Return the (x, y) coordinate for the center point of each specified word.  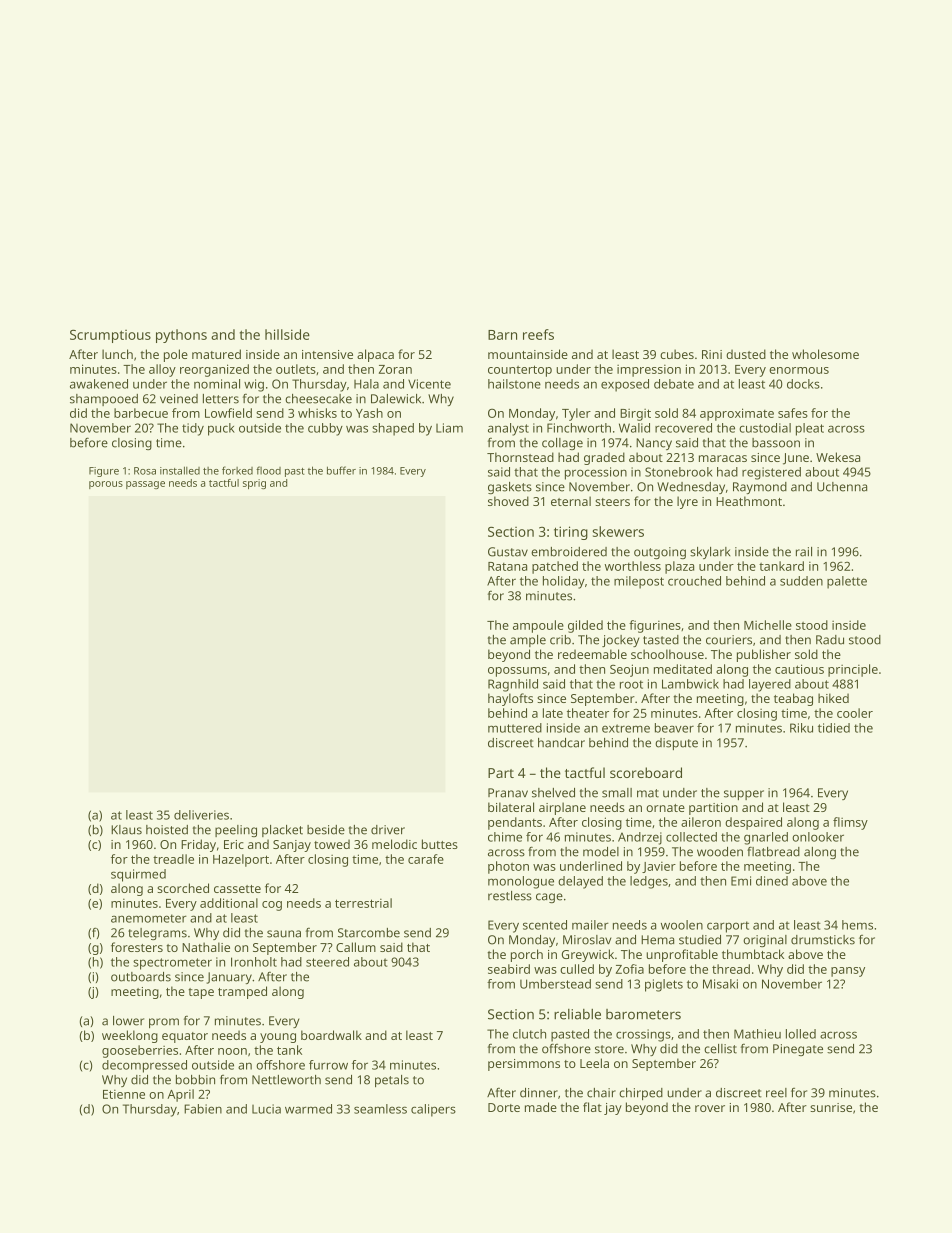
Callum (356, 947)
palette (847, 582)
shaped (393, 429)
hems (857, 925)
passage (145, 485)
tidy (193, 429)
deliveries (201, 815)
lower (128, 1021)
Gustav (508, 552)
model (601, 852)
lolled (801, 1034)
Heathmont (749, 501)
